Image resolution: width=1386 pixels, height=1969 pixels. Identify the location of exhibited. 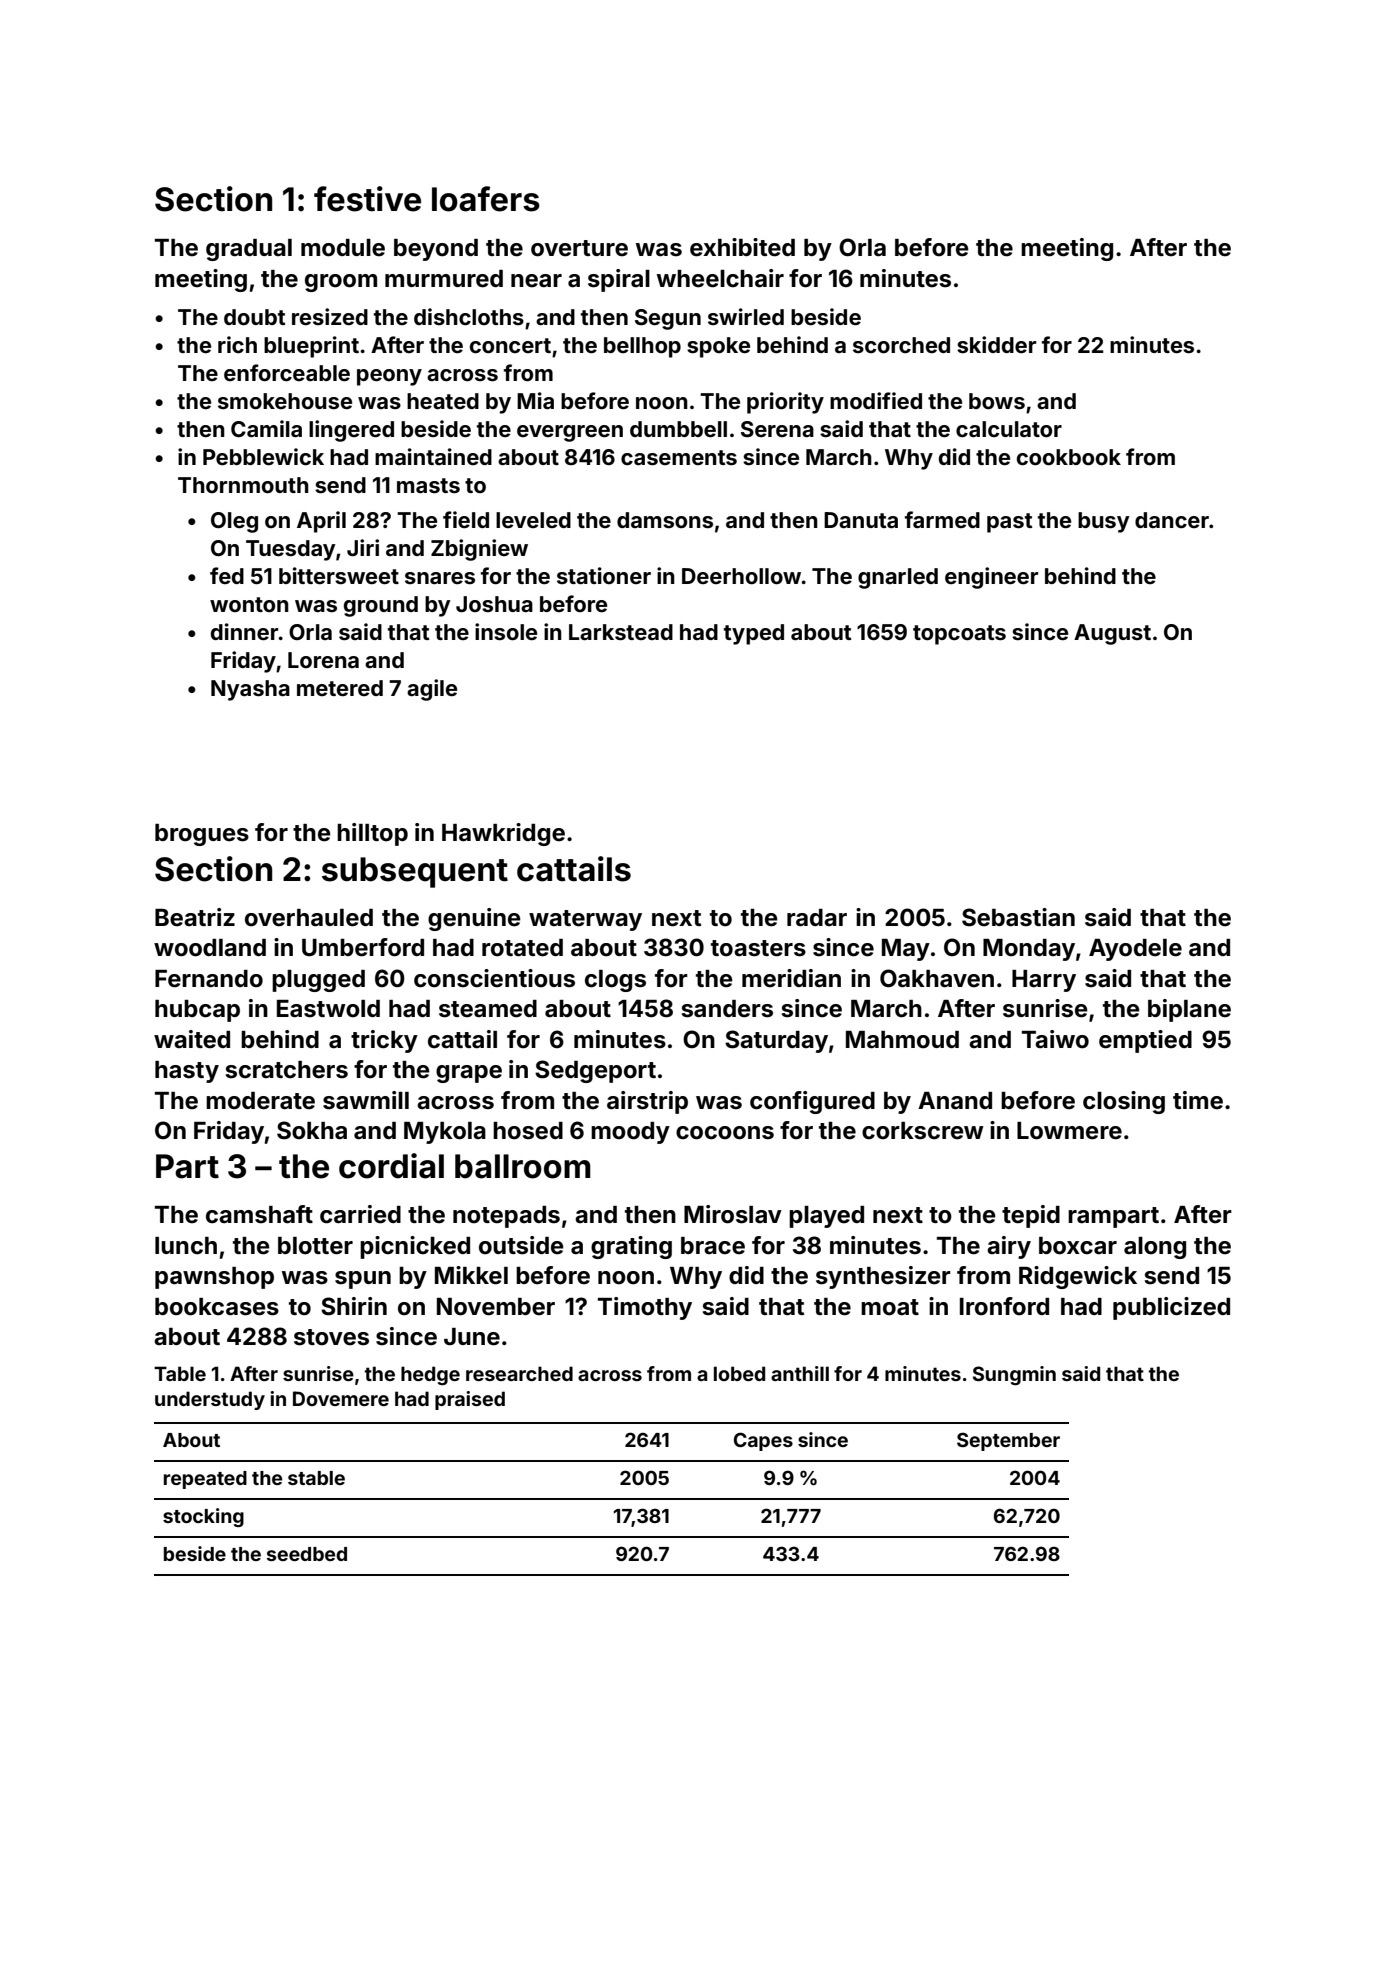
(742, 247).
